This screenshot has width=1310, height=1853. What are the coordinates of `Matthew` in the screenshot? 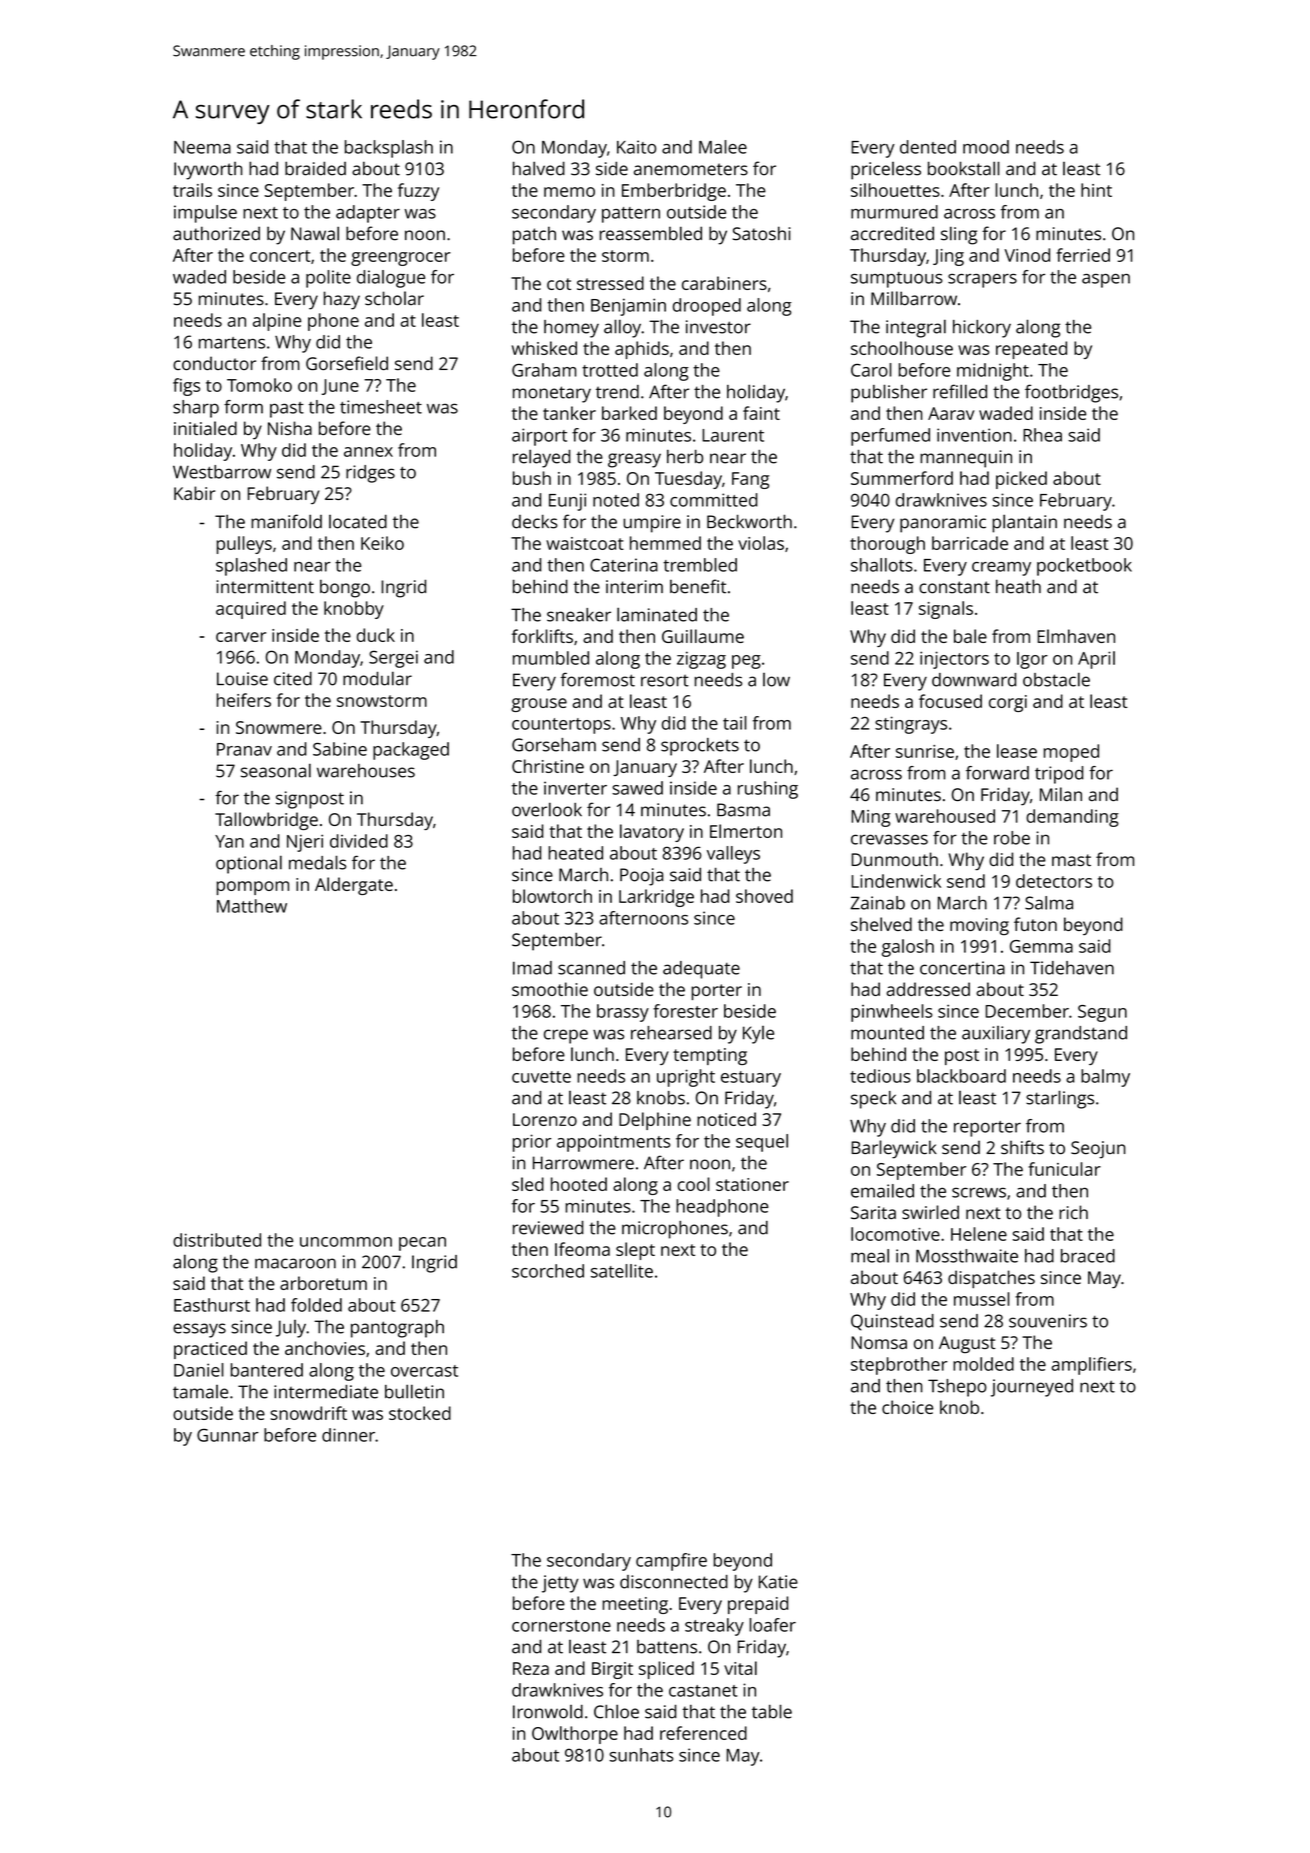 It's located at (252, 906).
